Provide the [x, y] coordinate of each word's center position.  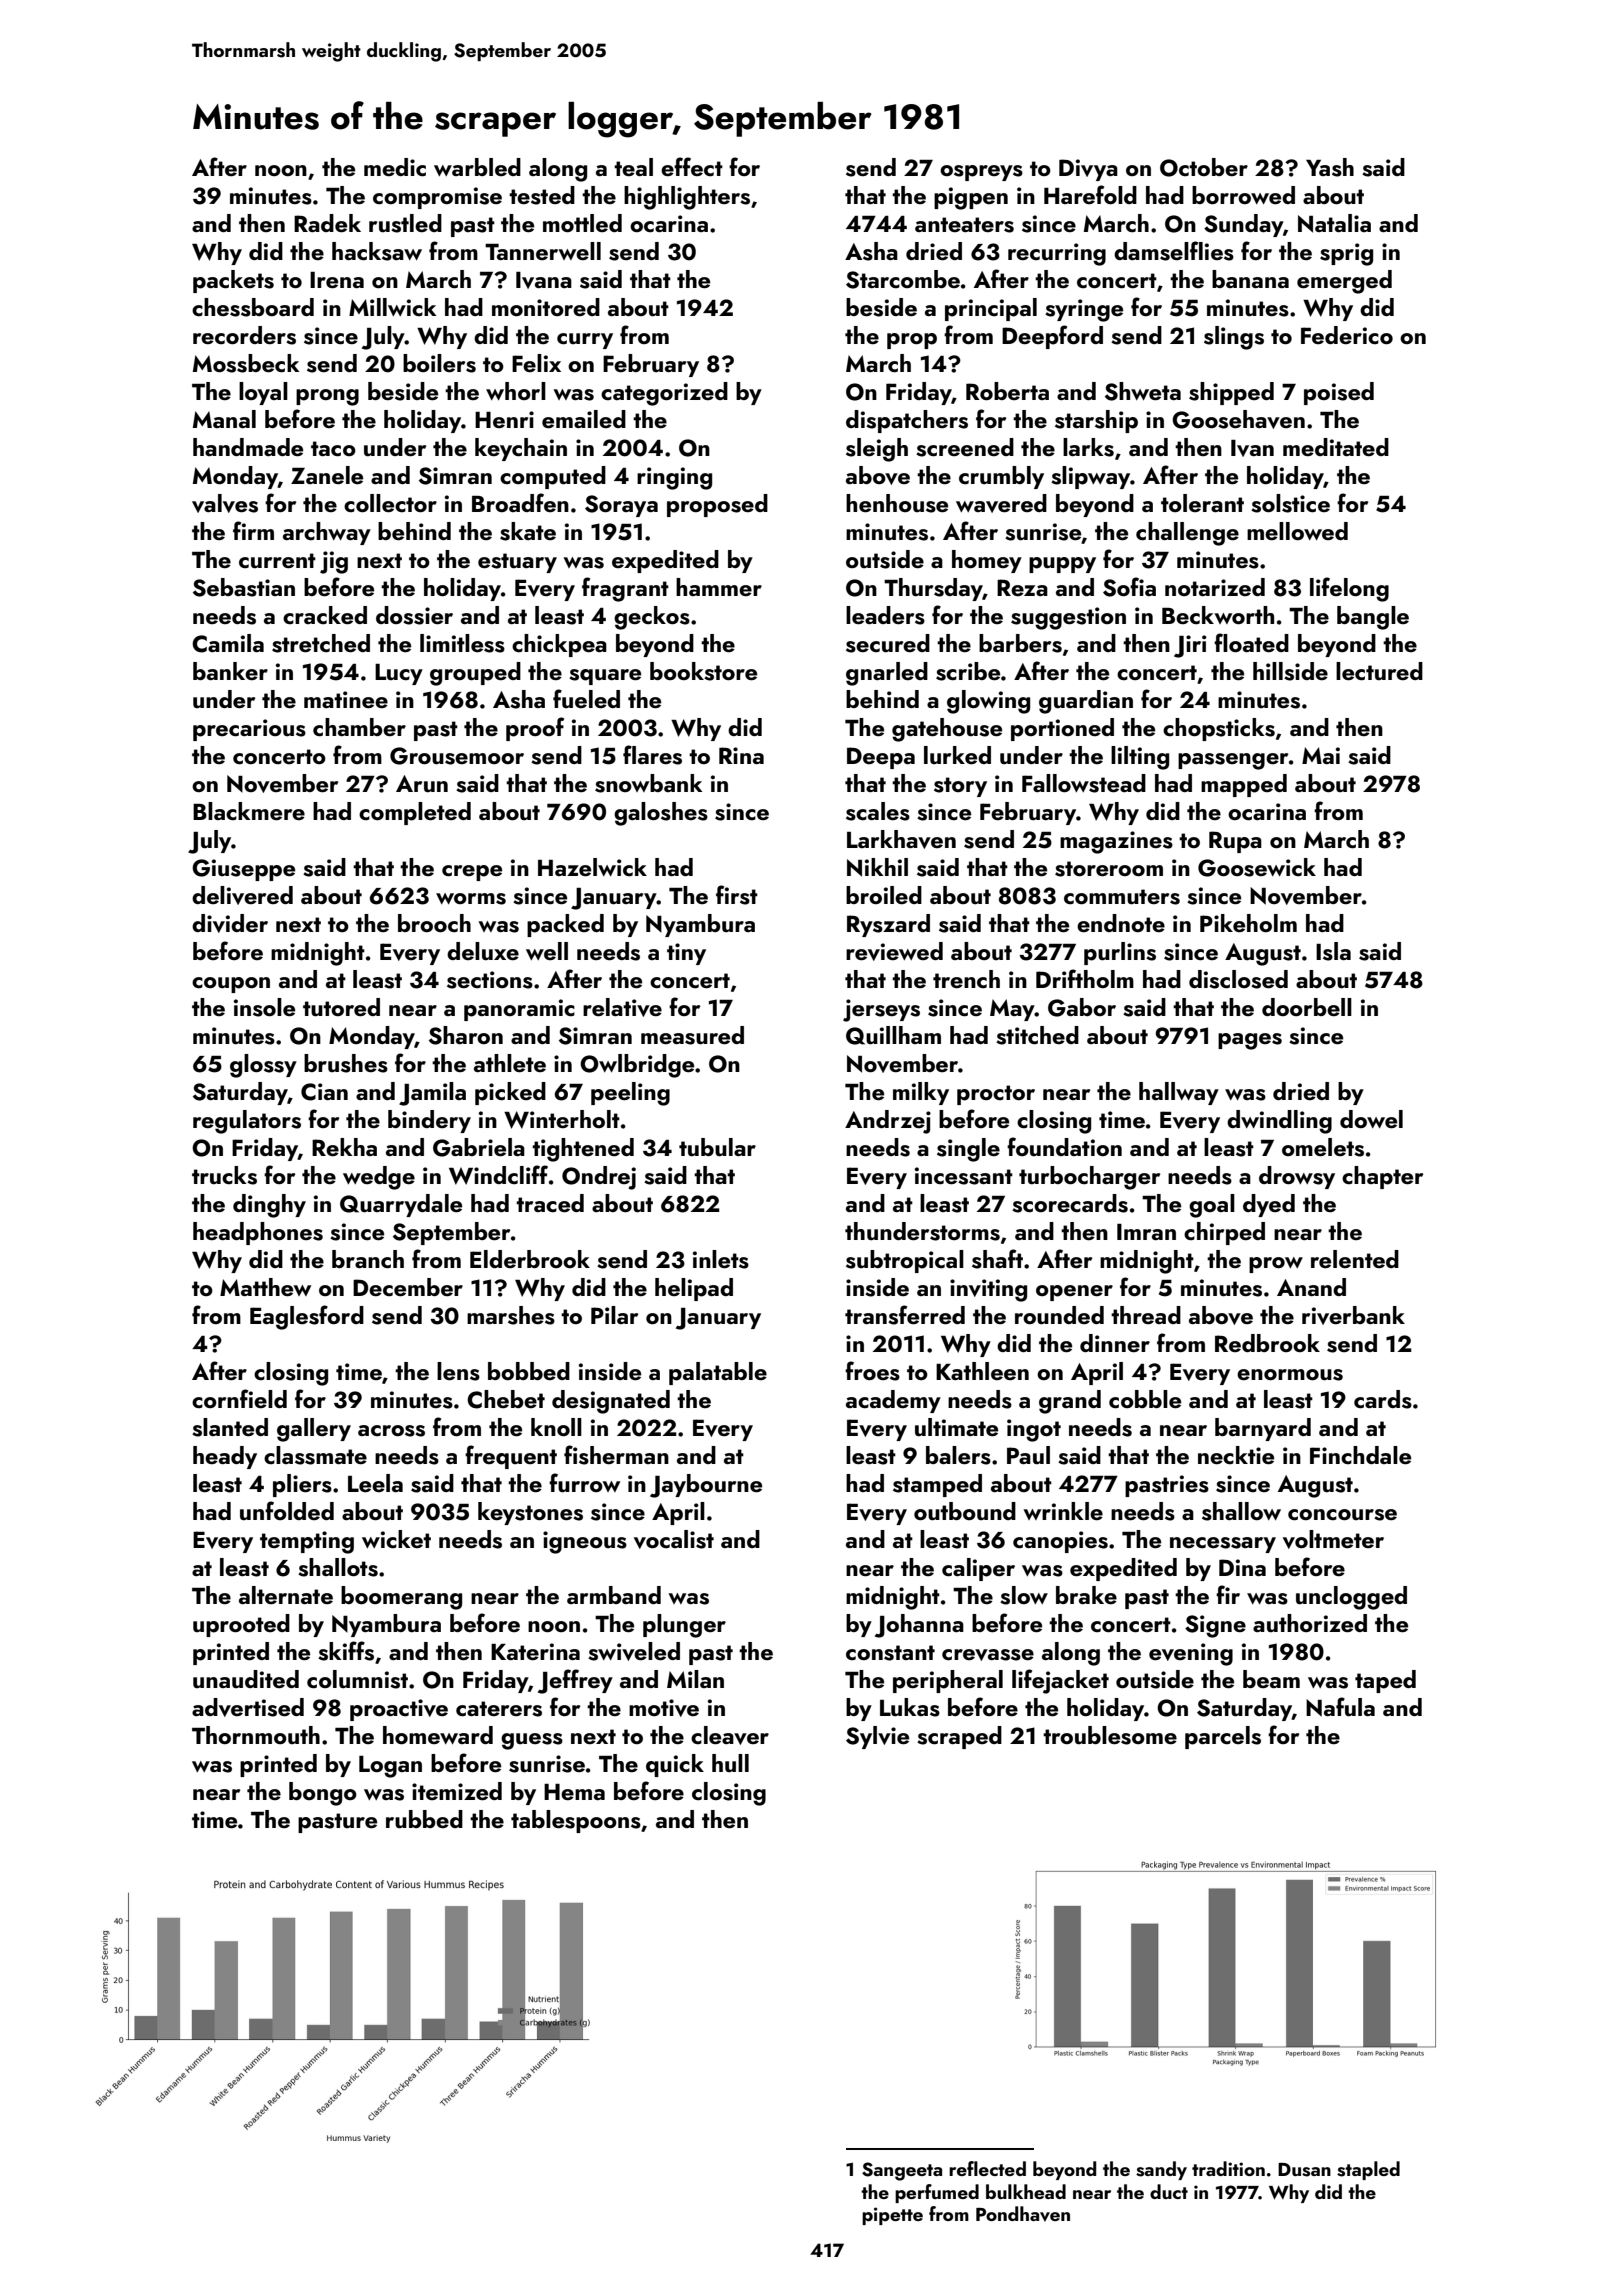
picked [510, 1093]
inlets [721, 1259]
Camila [228, 643]
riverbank [1353, 1315]
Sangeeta [902, 2171]
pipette [892, 2216]
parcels [1223, 1737]
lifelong [1349, 589]
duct [1169, 2191]
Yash [1330, 167]
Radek [327, 223]
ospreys [981, 173]
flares [652, 755]
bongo [323, 1794]
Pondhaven [1023, 2214]
